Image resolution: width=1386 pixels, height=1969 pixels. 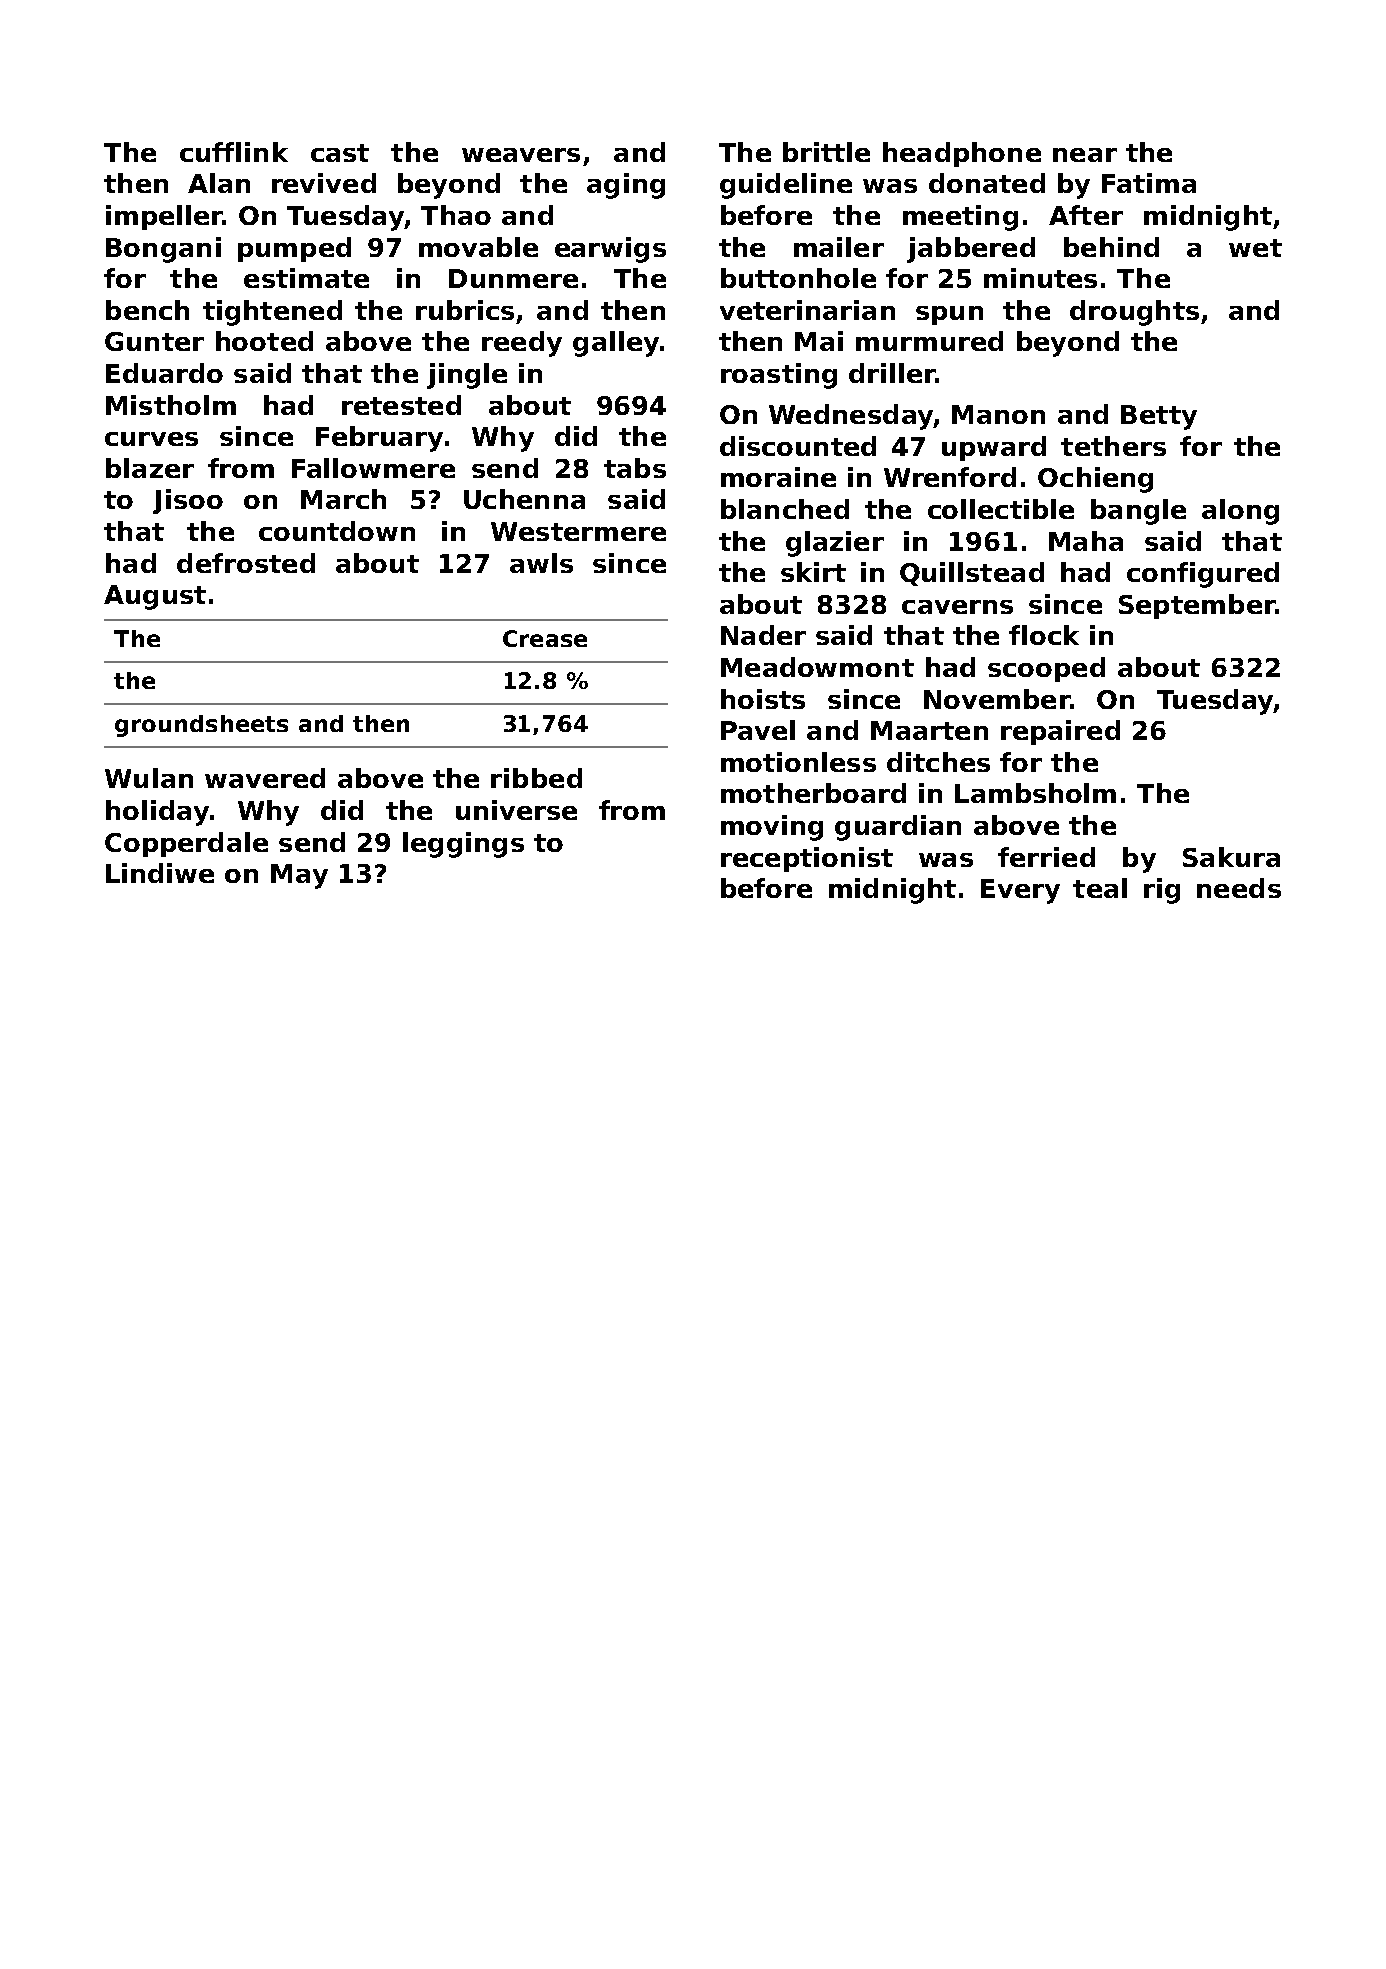 What do you see at coordinates (516, 810) in the page?
I see `universe` at bounding box center [516, 810].
